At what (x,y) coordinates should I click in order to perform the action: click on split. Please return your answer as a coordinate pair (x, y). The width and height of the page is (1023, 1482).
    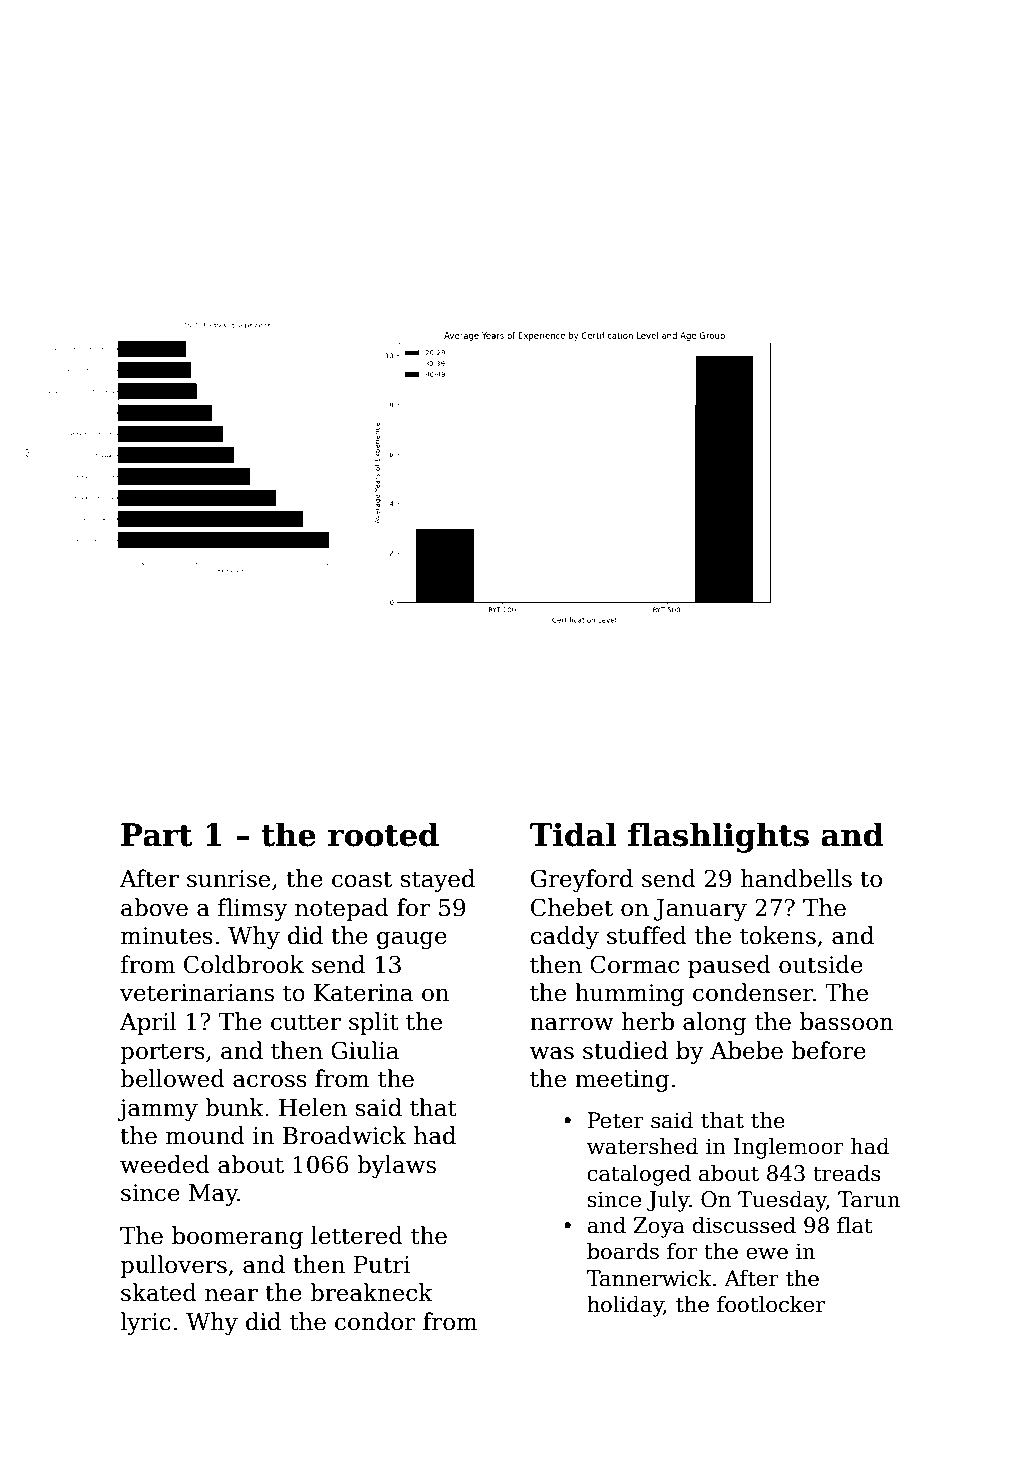
    Looking at the image, I should click on (374, 1023).
